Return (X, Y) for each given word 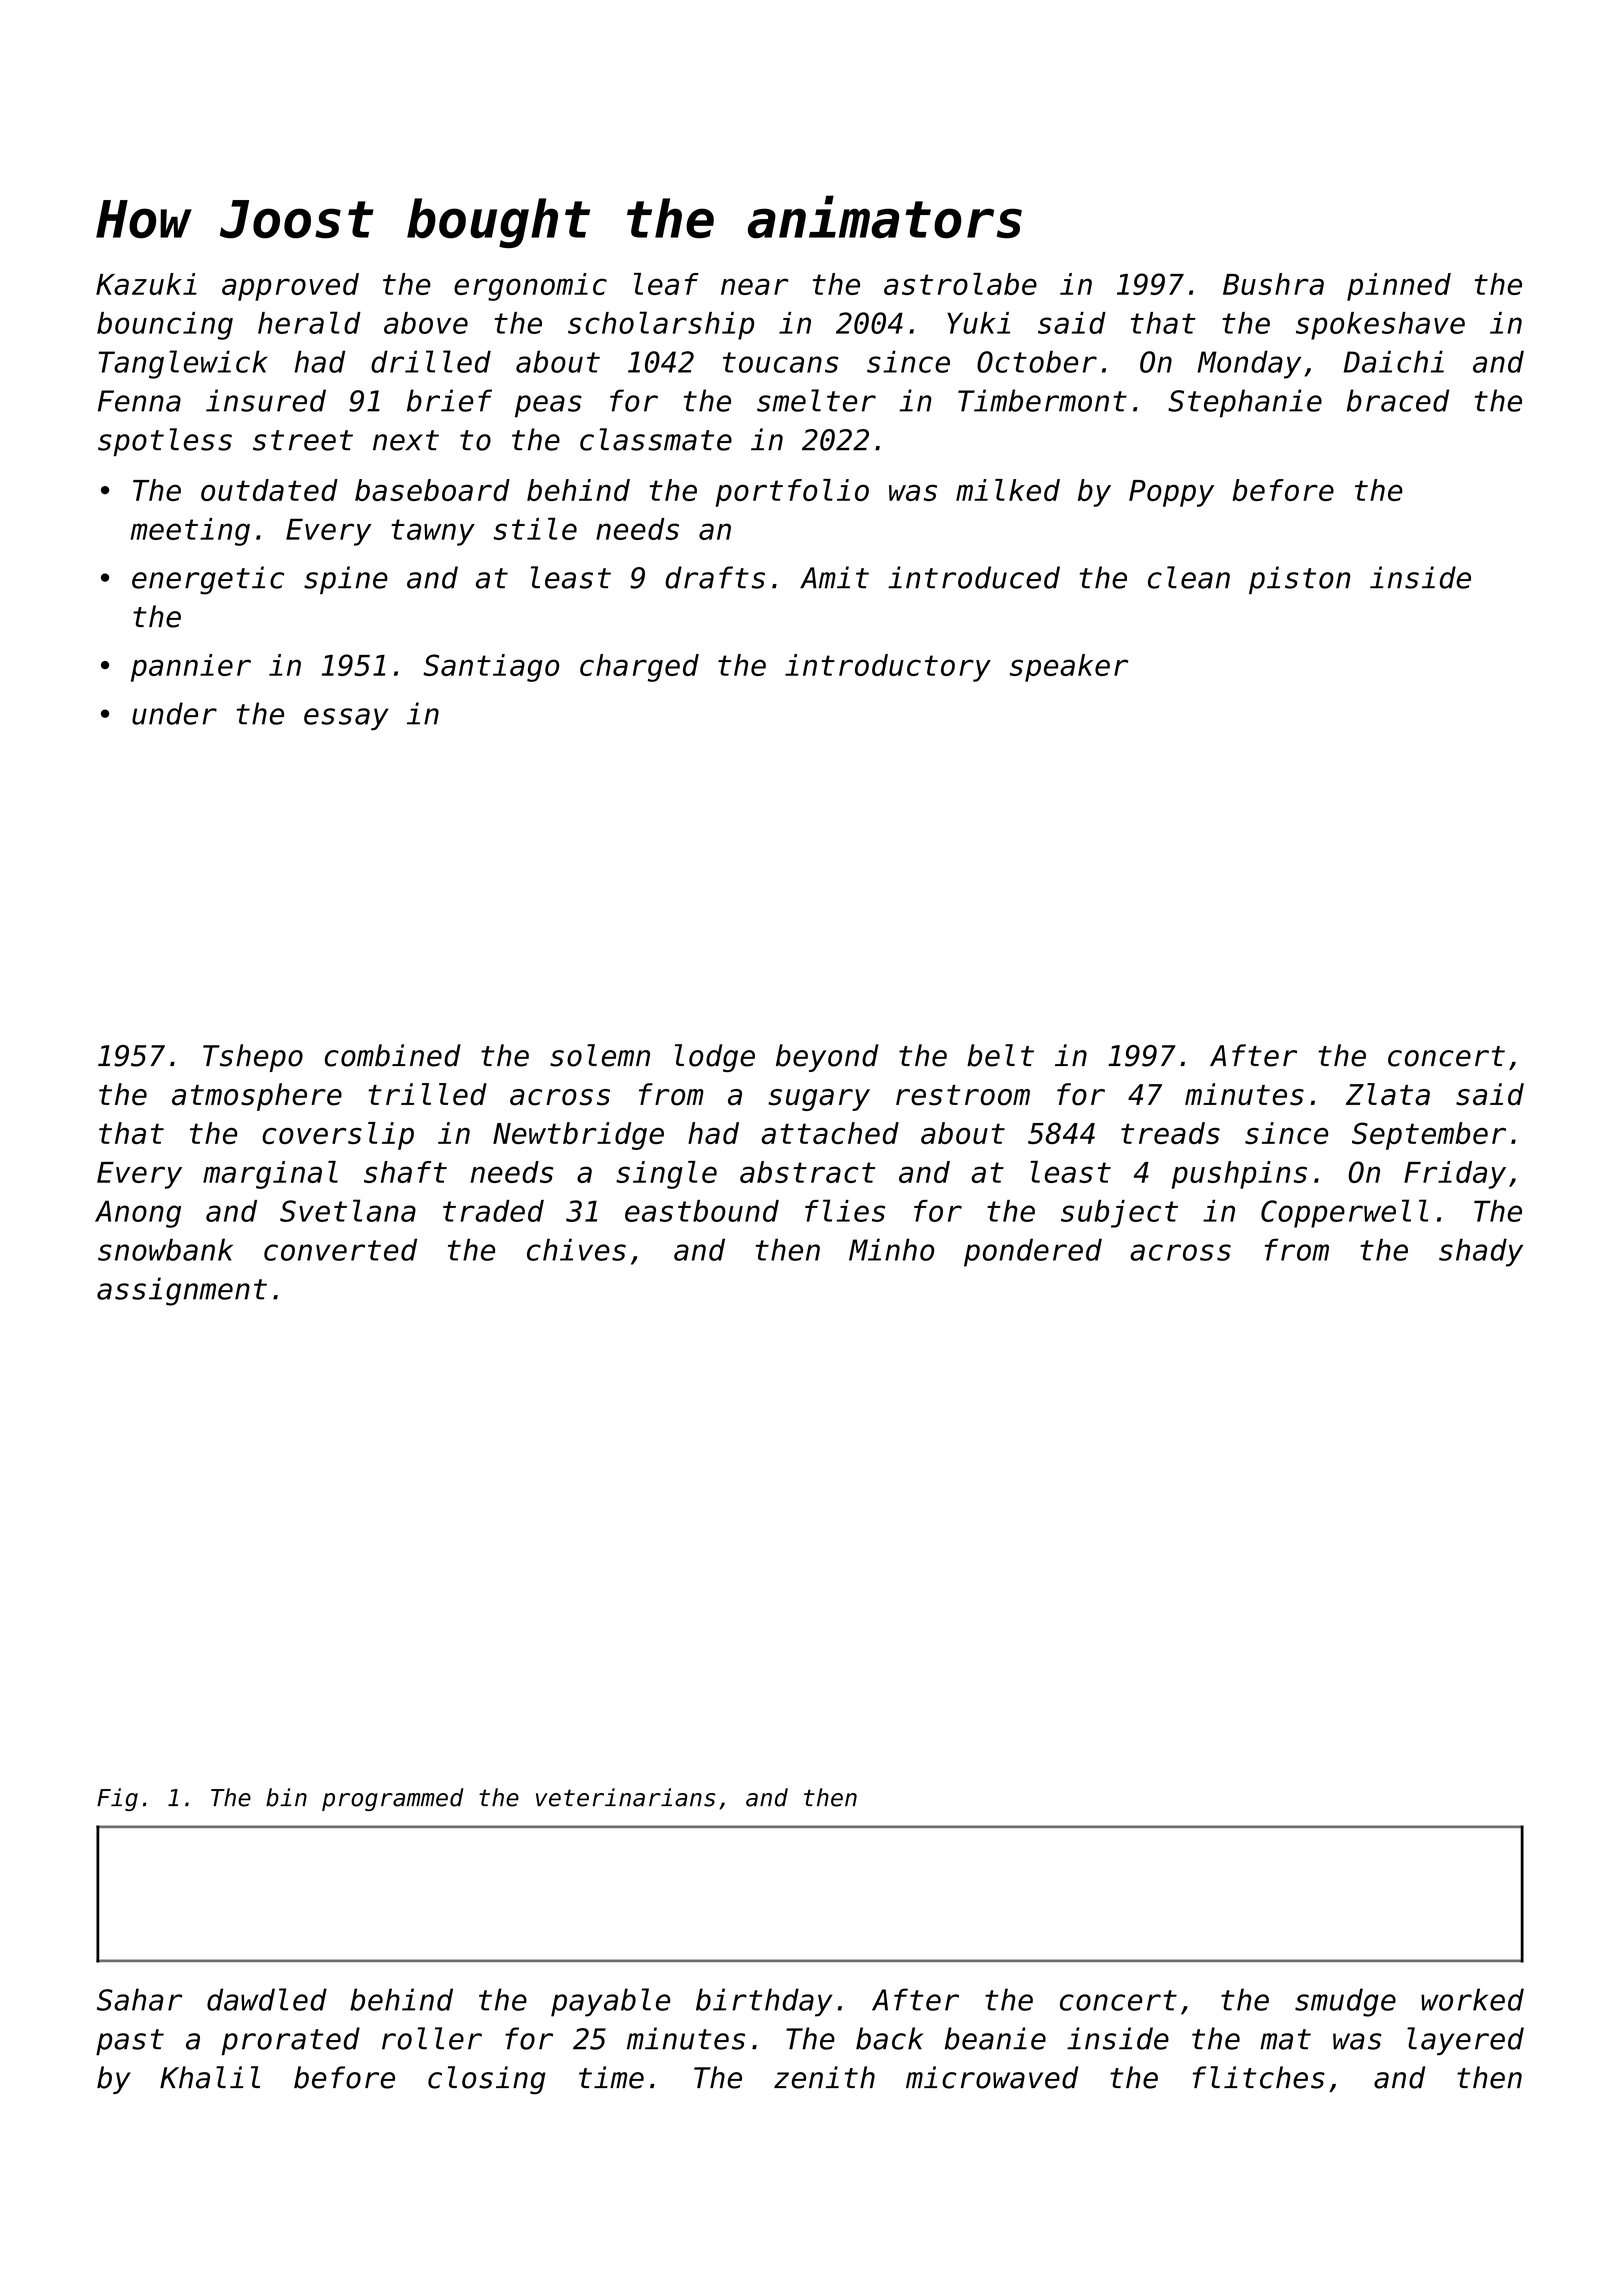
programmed (392, 1799)
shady (1481, 1252)
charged (639, 668)
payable (610, 2002)
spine (346, 580)
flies (845, 1210)
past (130, 2042)
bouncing (165, 326)
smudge (1345, 2002)
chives (576, 1249)
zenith (824, 2077)
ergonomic (530, 287)
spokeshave (1380, 326)
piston (1299, 580)
